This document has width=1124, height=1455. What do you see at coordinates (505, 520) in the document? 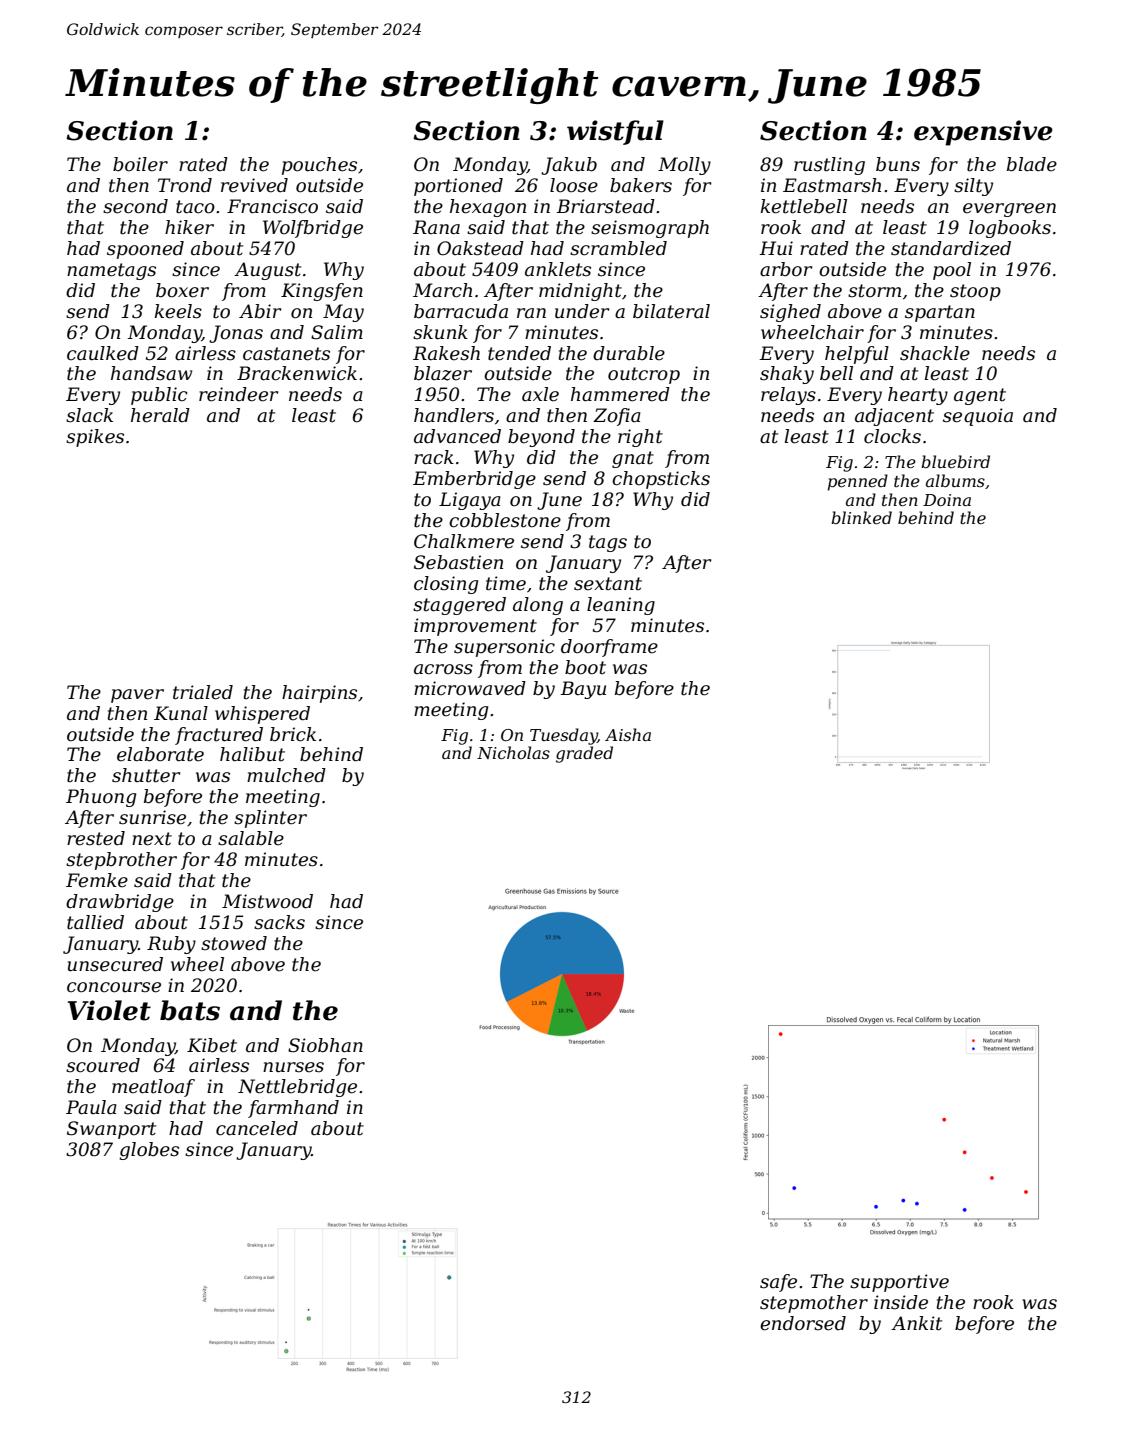
I see `cobblestone` at bounding box center [505, 520].
